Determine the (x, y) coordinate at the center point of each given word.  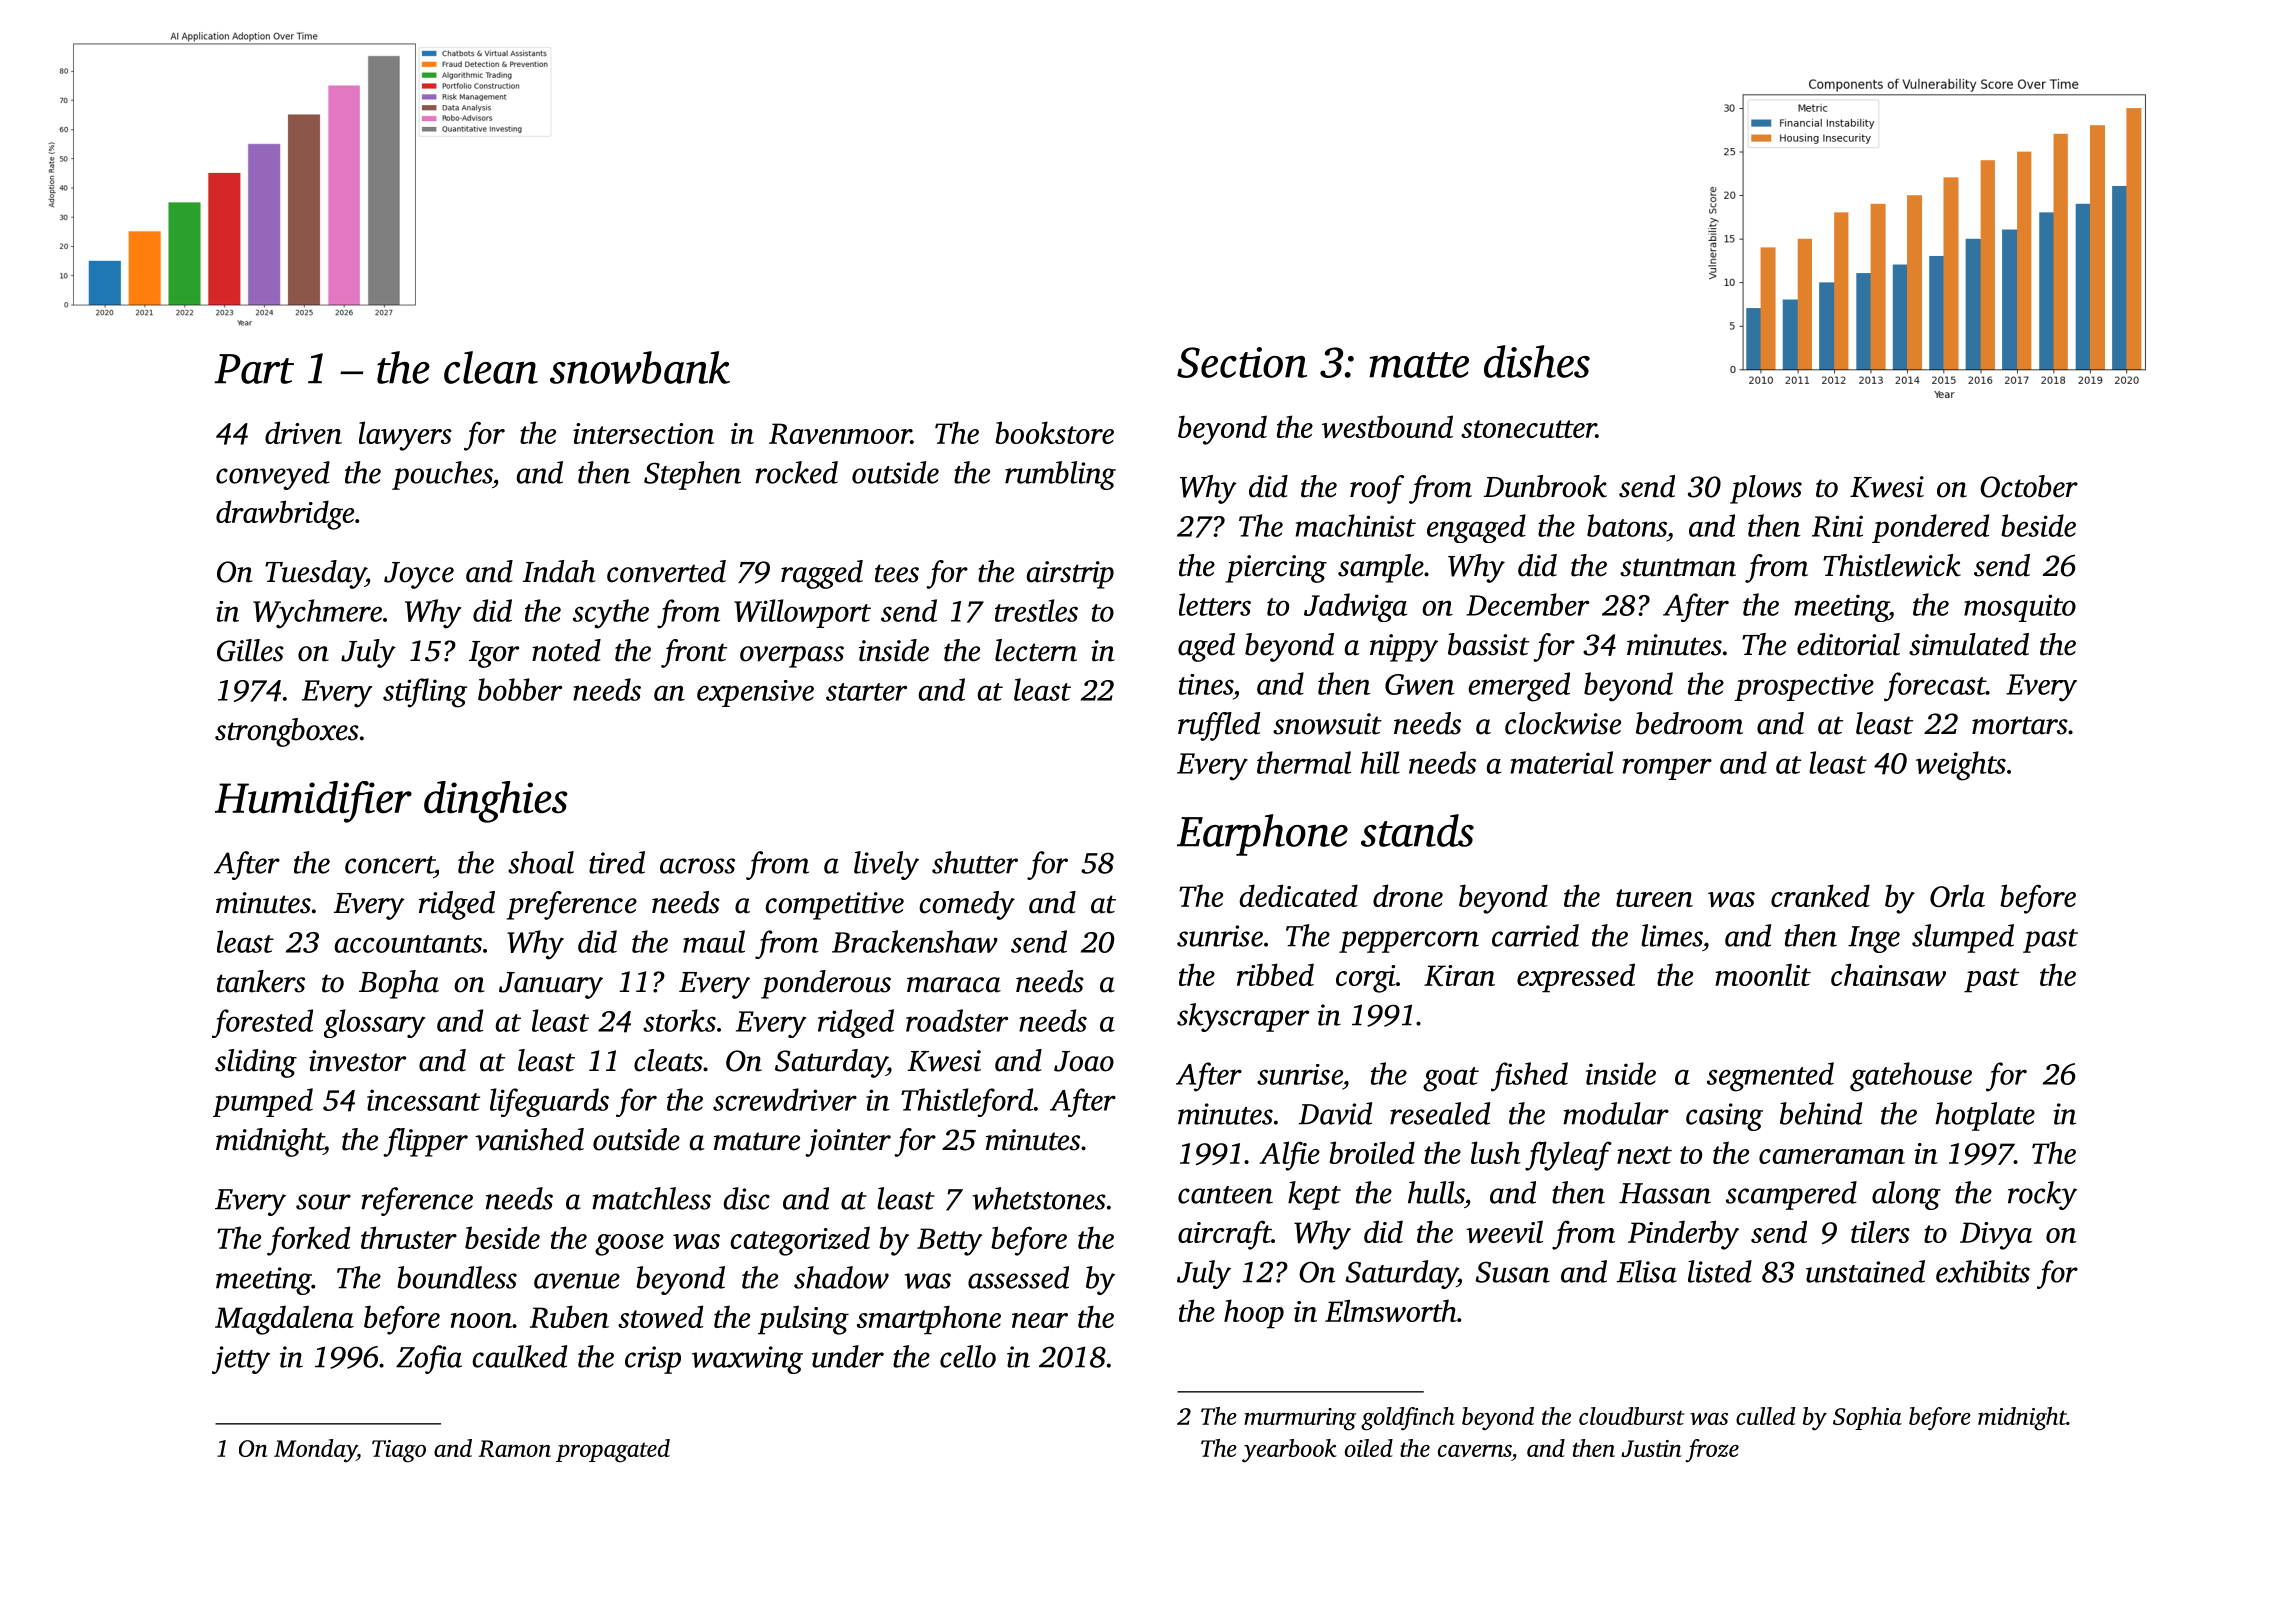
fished (1529, 1077)
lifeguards (549, 1102)
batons (1627, 525)
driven (303, 432)
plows (1766, 489)
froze (1712, 1450)
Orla (1957, 895)
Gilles (250, 650)
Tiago (399, 1451)
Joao (1084, 1061)
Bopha (399, 984)
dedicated (1298, 895)
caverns (1475, 1451)
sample (1381, 568)
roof (1377, 489)
